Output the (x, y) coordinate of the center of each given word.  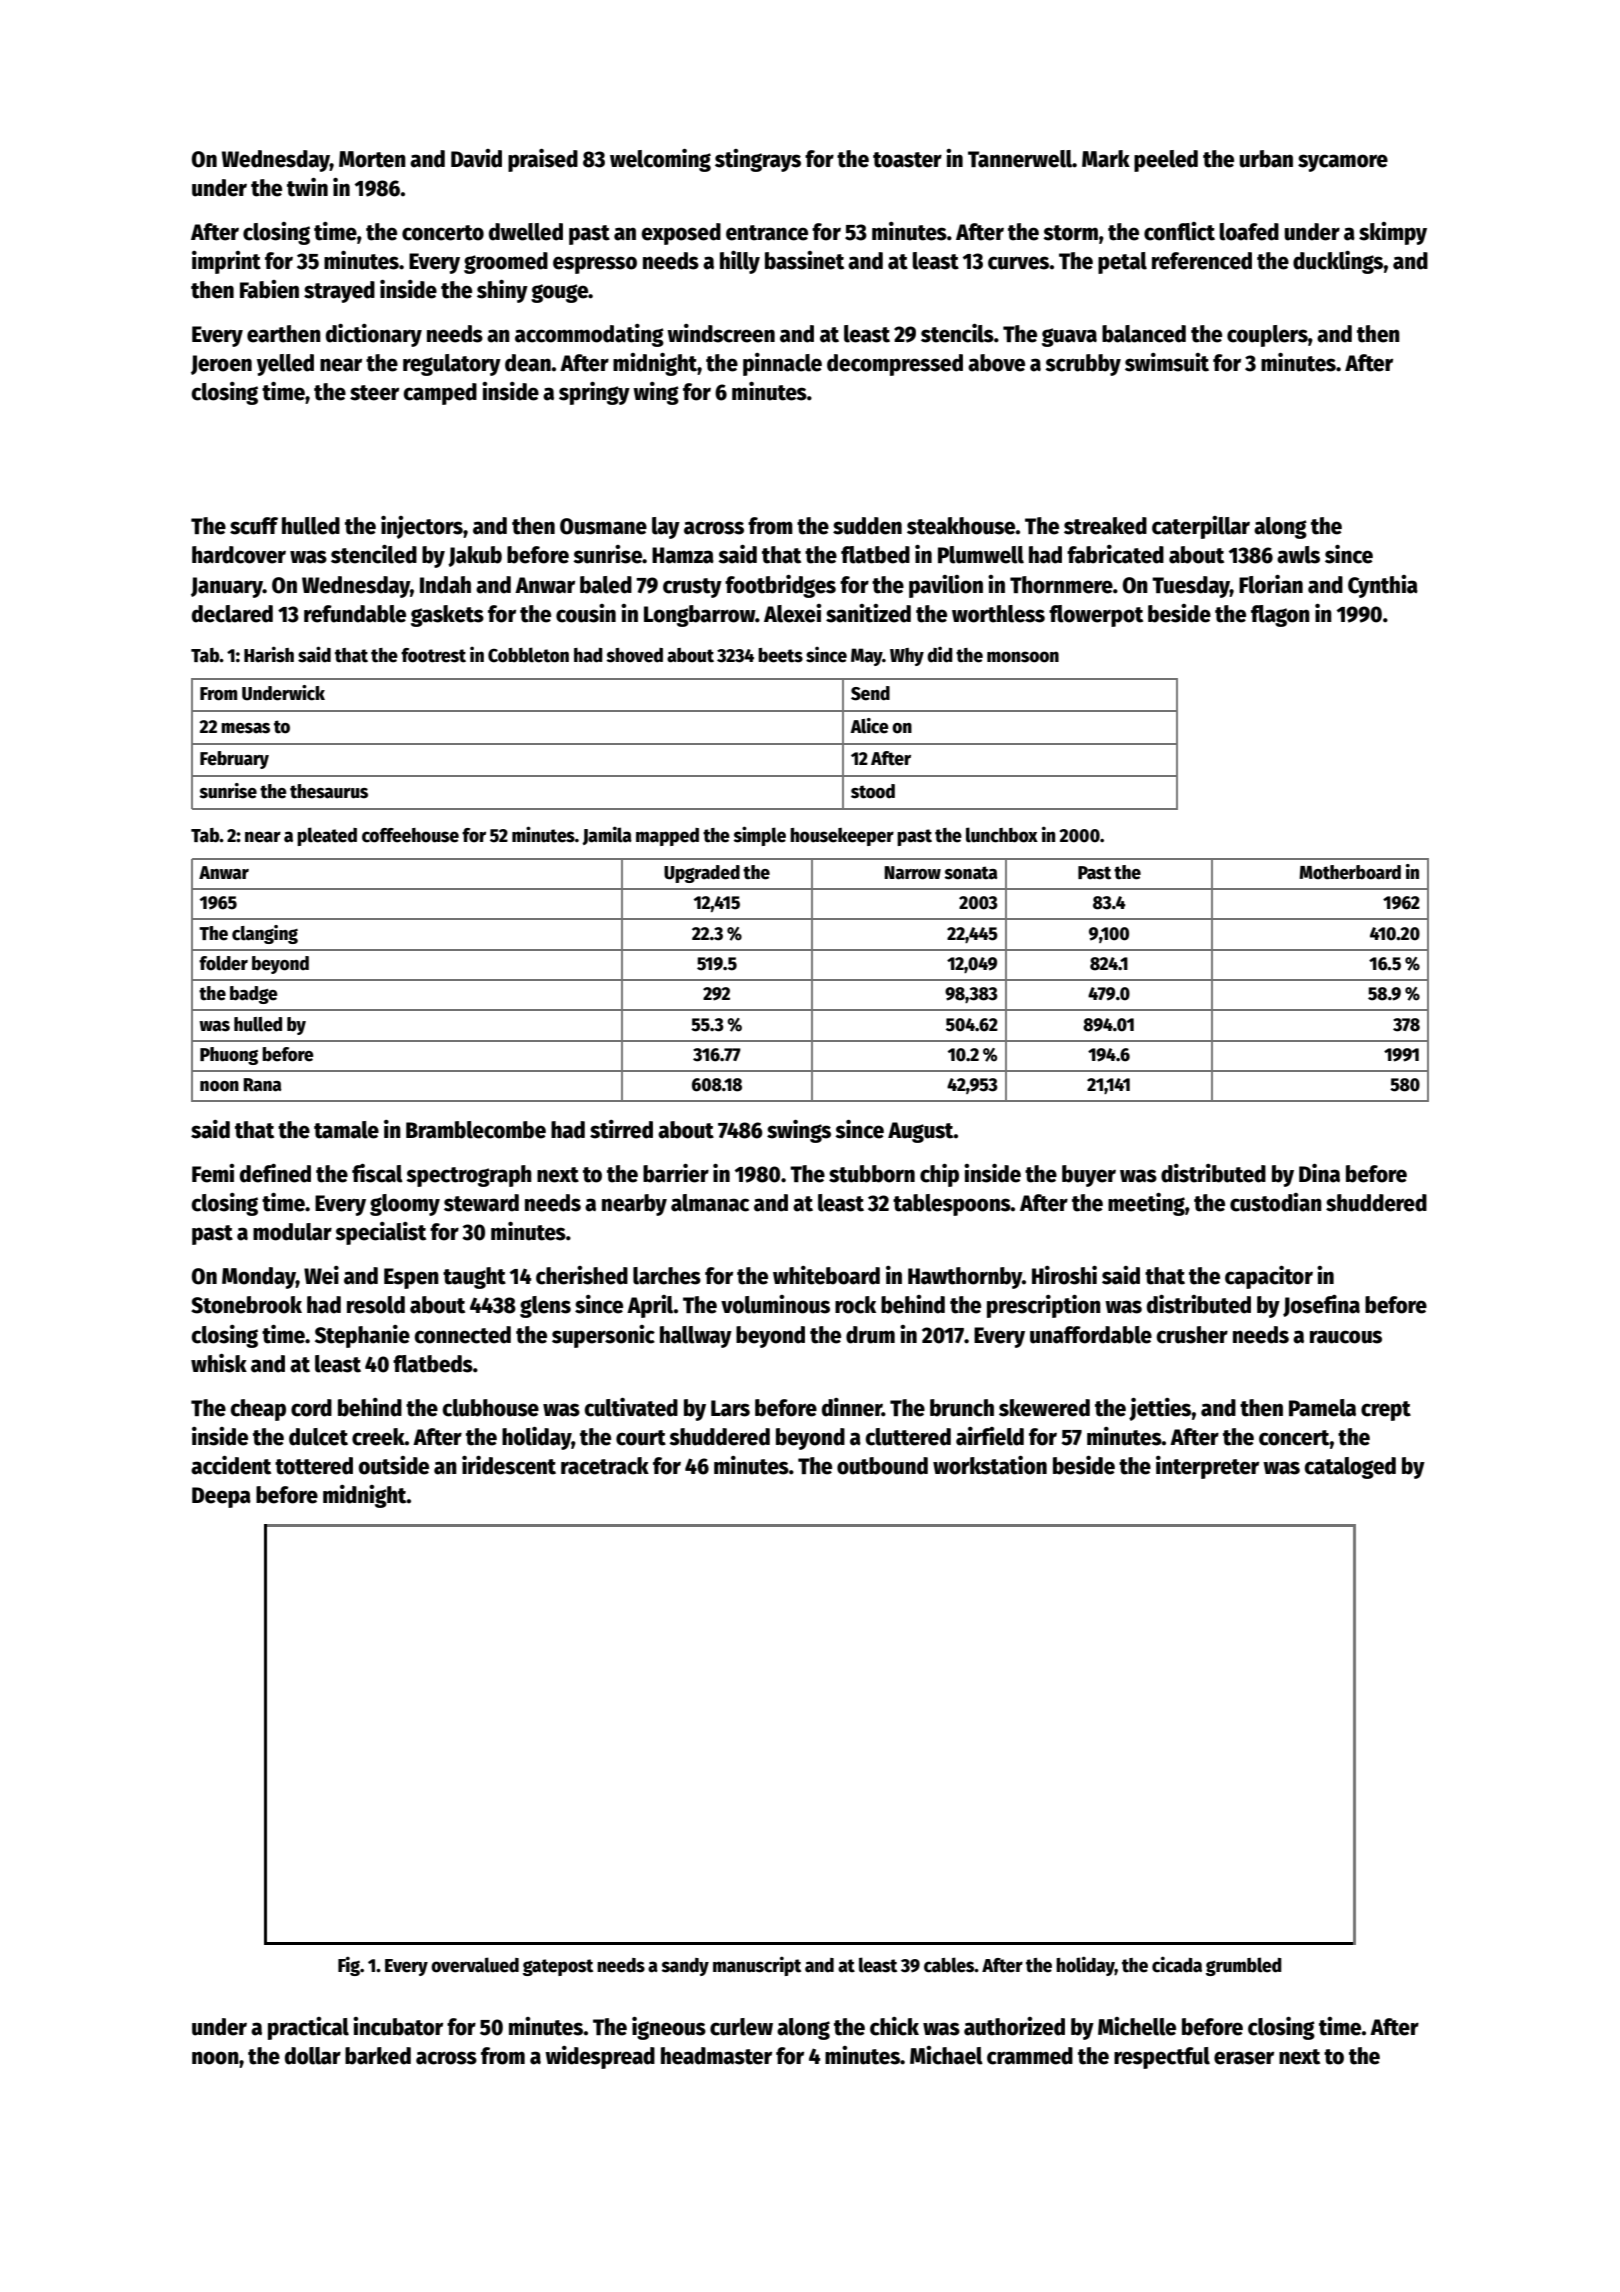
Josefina (1321, 1306)
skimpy (1393, 233)
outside (393, 1465)
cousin (586, 613)
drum (870, 1335)
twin (307, 187)
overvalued (475, 1965)
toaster (907, 160)
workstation (990, 1465)
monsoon (1023, 657)
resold (376, 1305)
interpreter (1207, 1467)
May (867, 657)
